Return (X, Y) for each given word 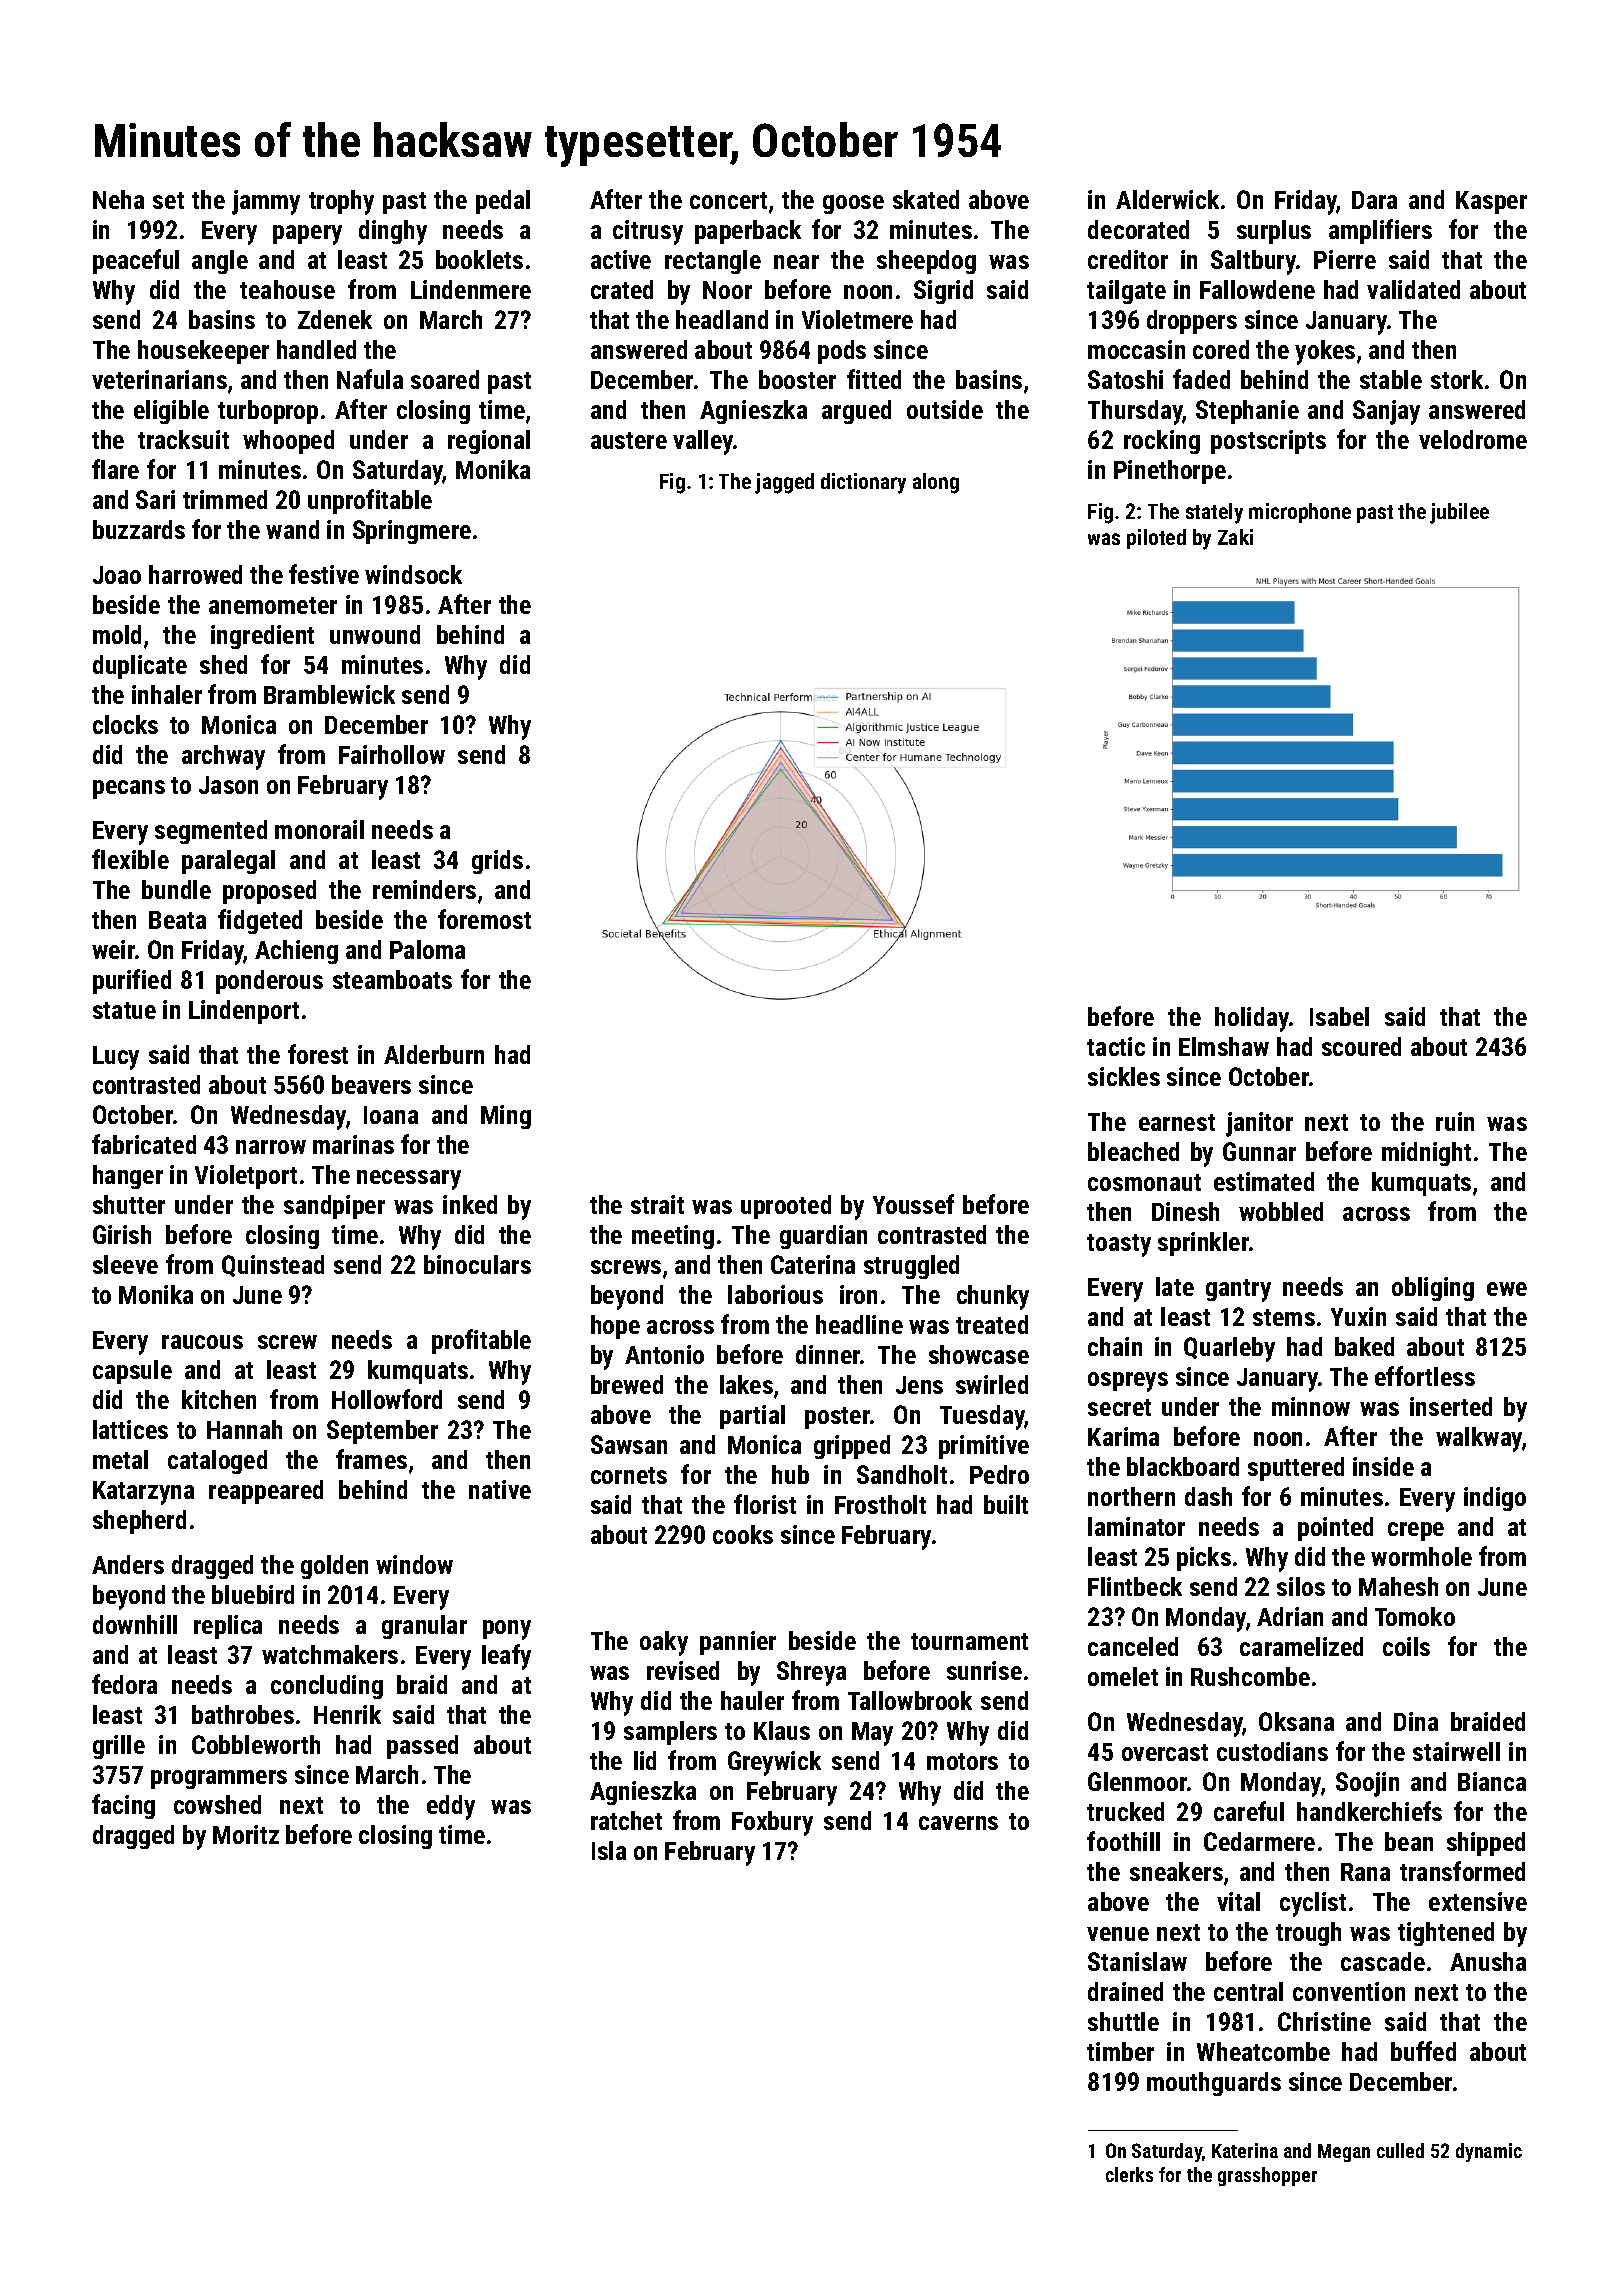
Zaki (1235, 537)
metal (120, 1459)
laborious (775, 1294)
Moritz (246, 1834)
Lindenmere (471, 289)
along (936, 483)
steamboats (392, 979)
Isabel (1339, 1016)
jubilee (1459, 513)
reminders (424, 889)
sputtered (1296, 1469)
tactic (1116, 1046)
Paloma (427, 949)
